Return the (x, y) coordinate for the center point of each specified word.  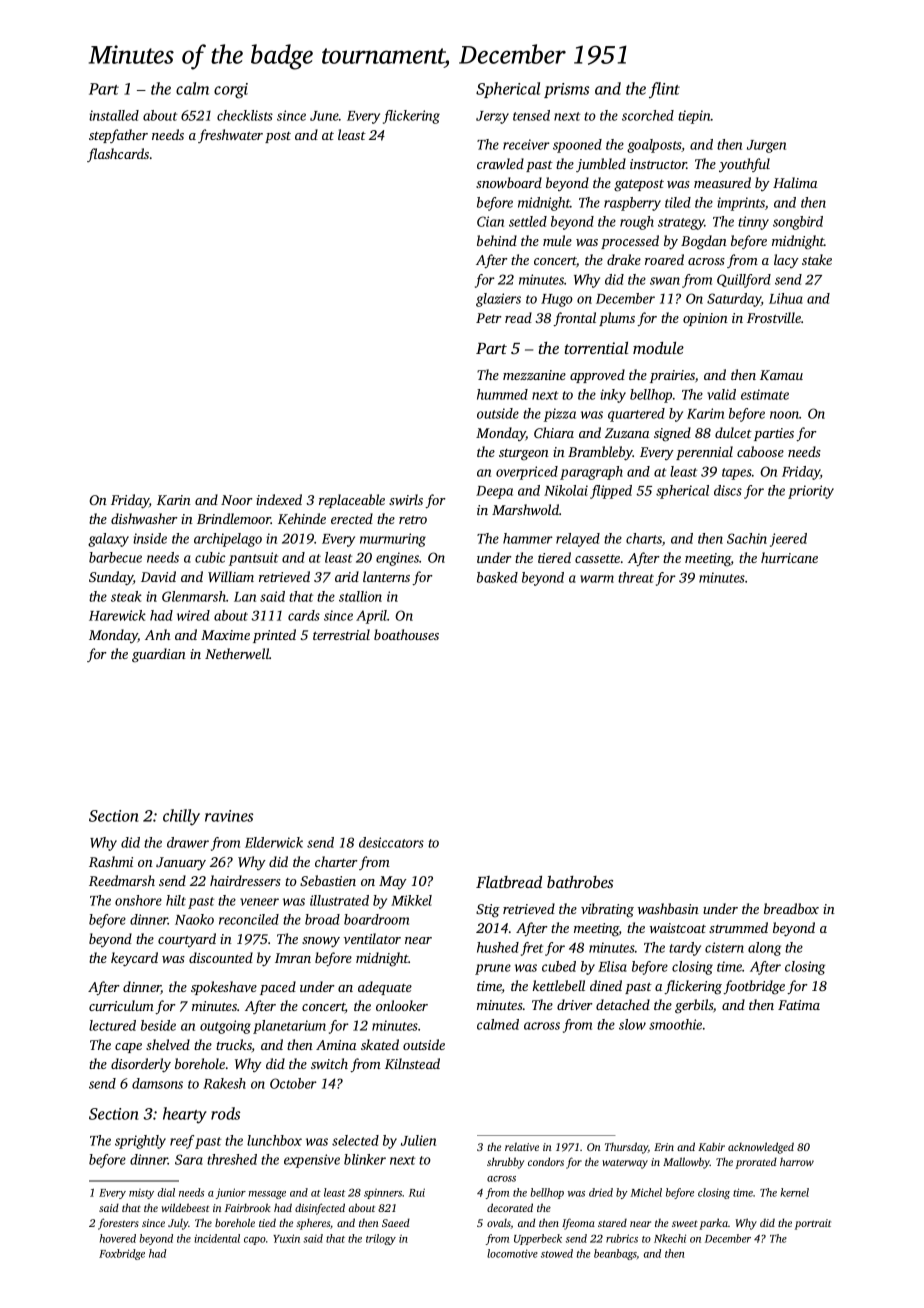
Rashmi (111, 861)
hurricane (789, 557)
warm (597, 579)
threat (636, 577)
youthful (744, 165)
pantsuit (253, 559)
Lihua (786, 298)
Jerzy (492, 117)
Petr (489, 318)
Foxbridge (122, 1254)
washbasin (668, 908)
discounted (221, 957)
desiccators (391, 842)
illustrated (339, 900)
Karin (174, 500)
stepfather (118, 136)
